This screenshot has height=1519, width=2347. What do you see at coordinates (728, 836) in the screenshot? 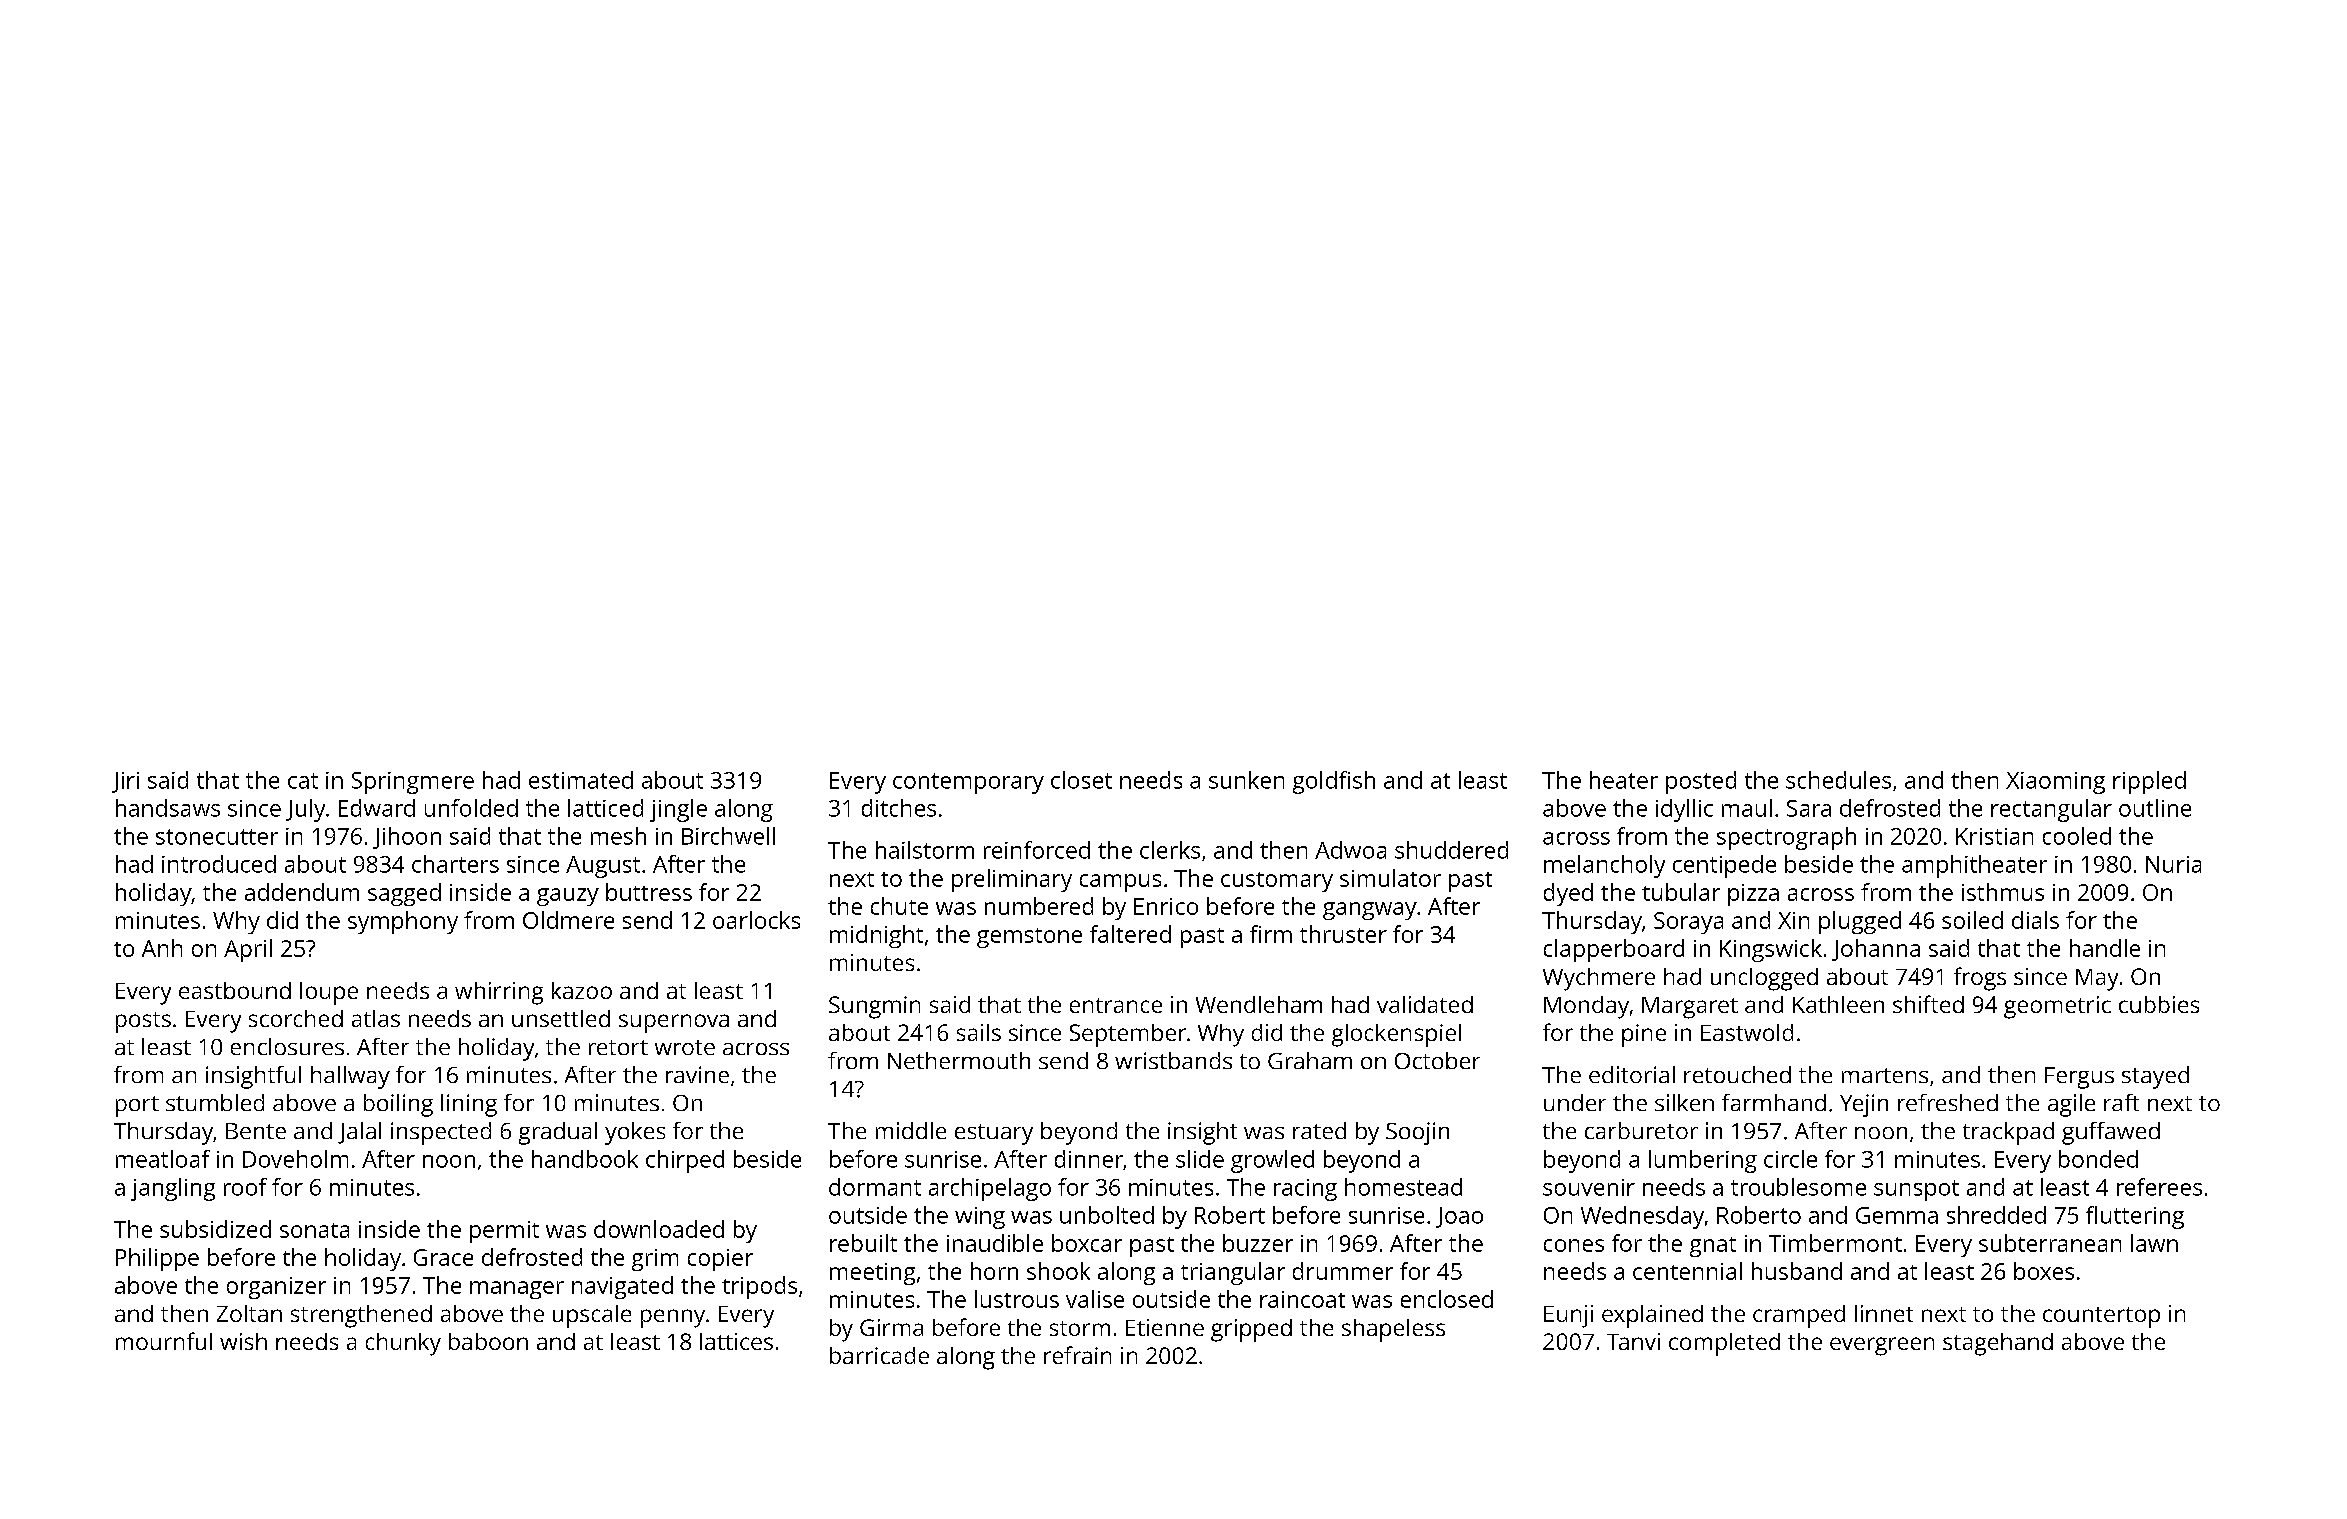
I see `Birchwell` at bounding box center [728, 836].
